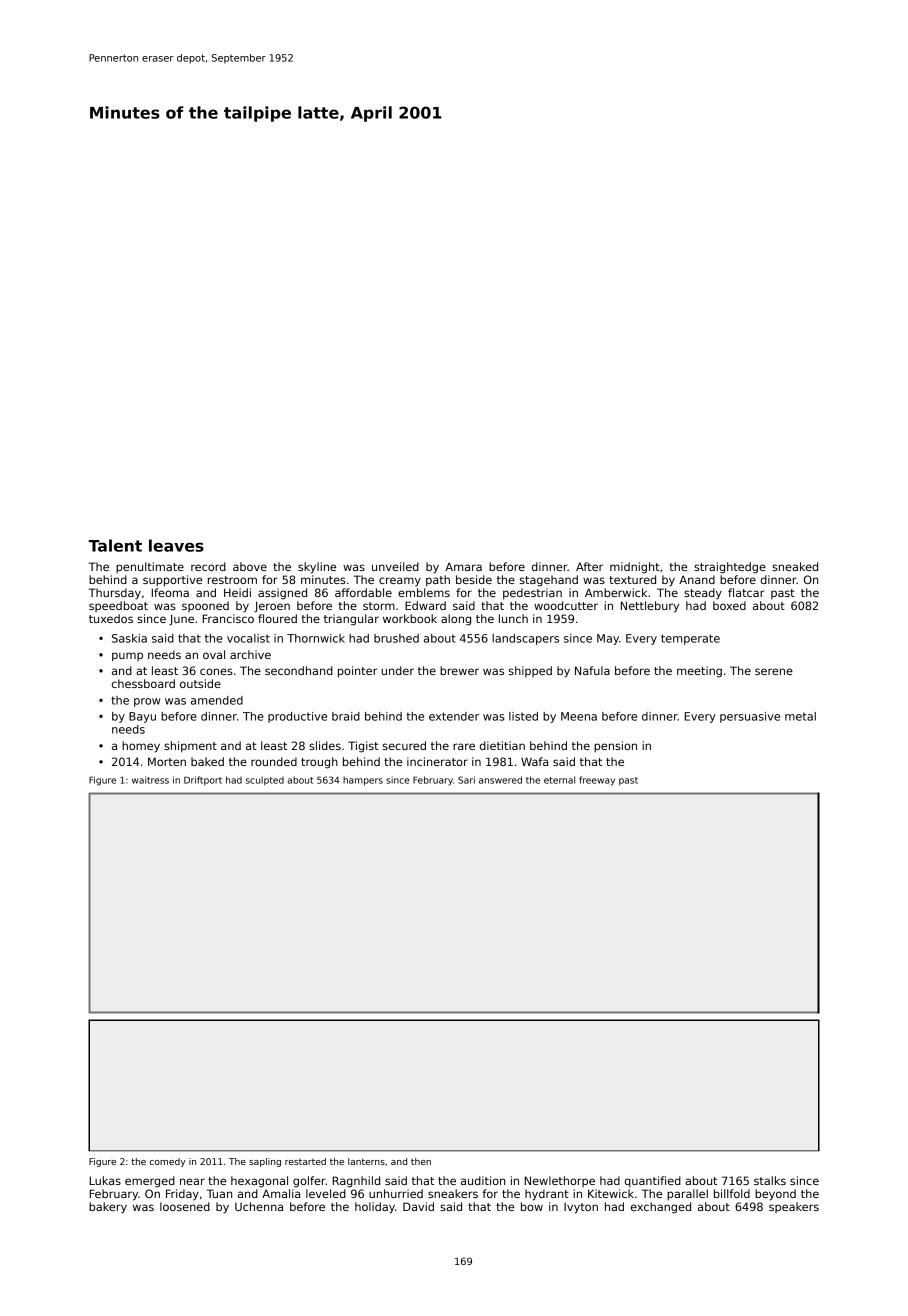  I want to click on comedy, so click(168, 1162).
